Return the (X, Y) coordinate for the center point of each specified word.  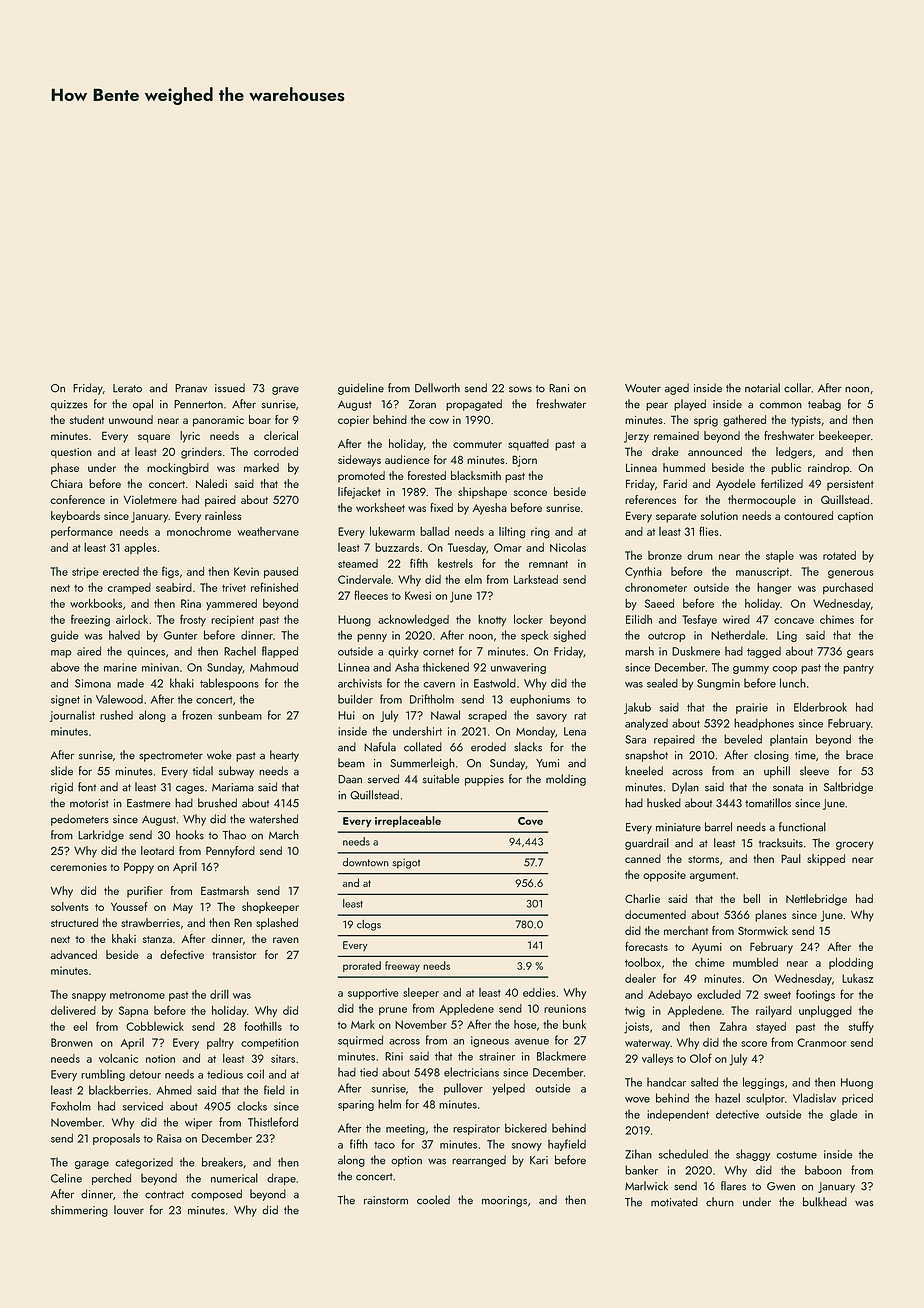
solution (719, 515)
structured (74, 922)
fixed (441, 507)
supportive (373, 993)
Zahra (733, 1026)
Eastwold (495, 683)
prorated (362, 966)
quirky (403, 652)
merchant (686, 930)
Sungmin (718, 684)
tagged (764, 652)
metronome (137, 995)
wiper (199, 1123)
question (71, 453)
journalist (72, 716)
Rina (191, 603)
